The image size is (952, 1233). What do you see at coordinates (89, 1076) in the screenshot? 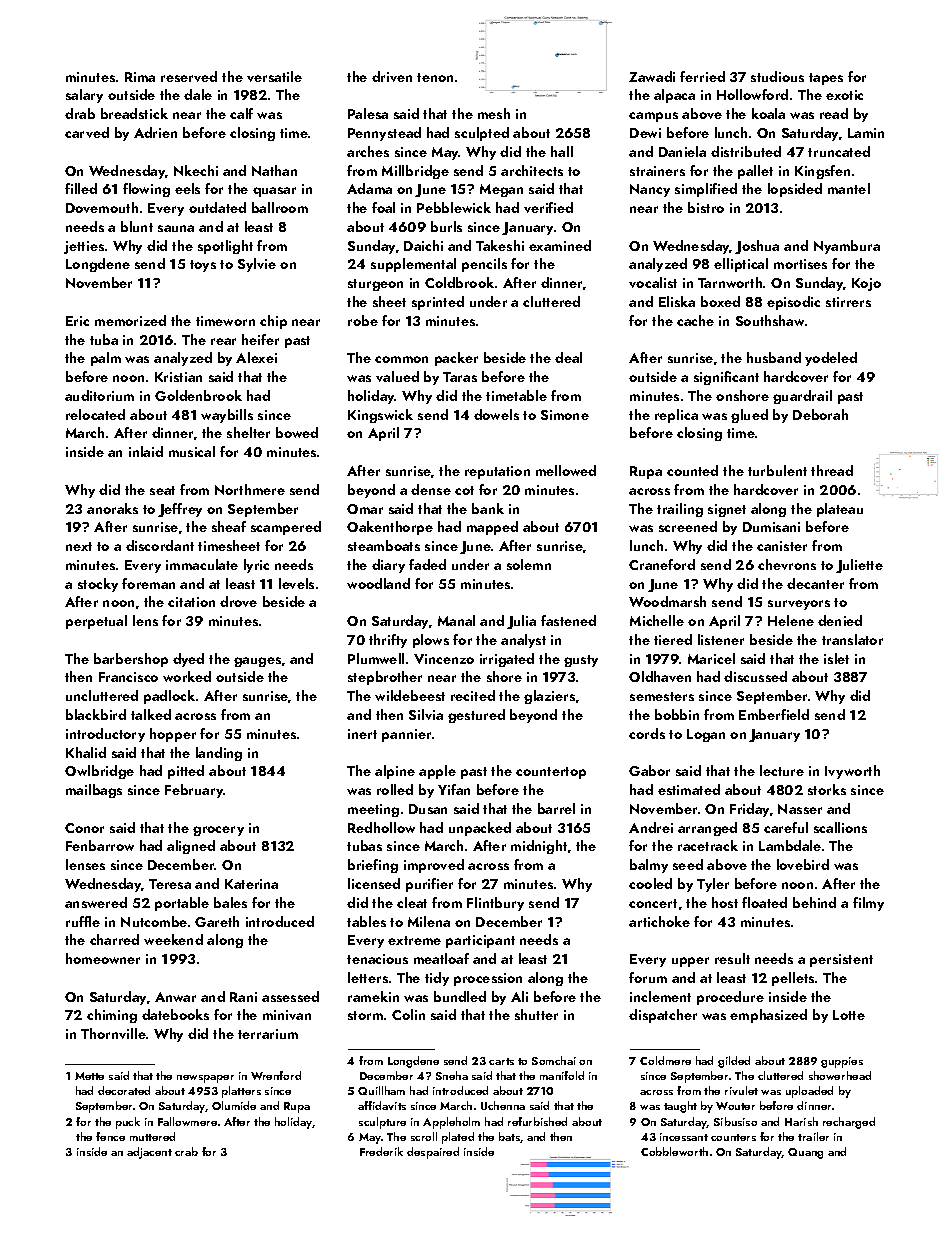
I see `Mette` at bounding box center [89, 1076].
